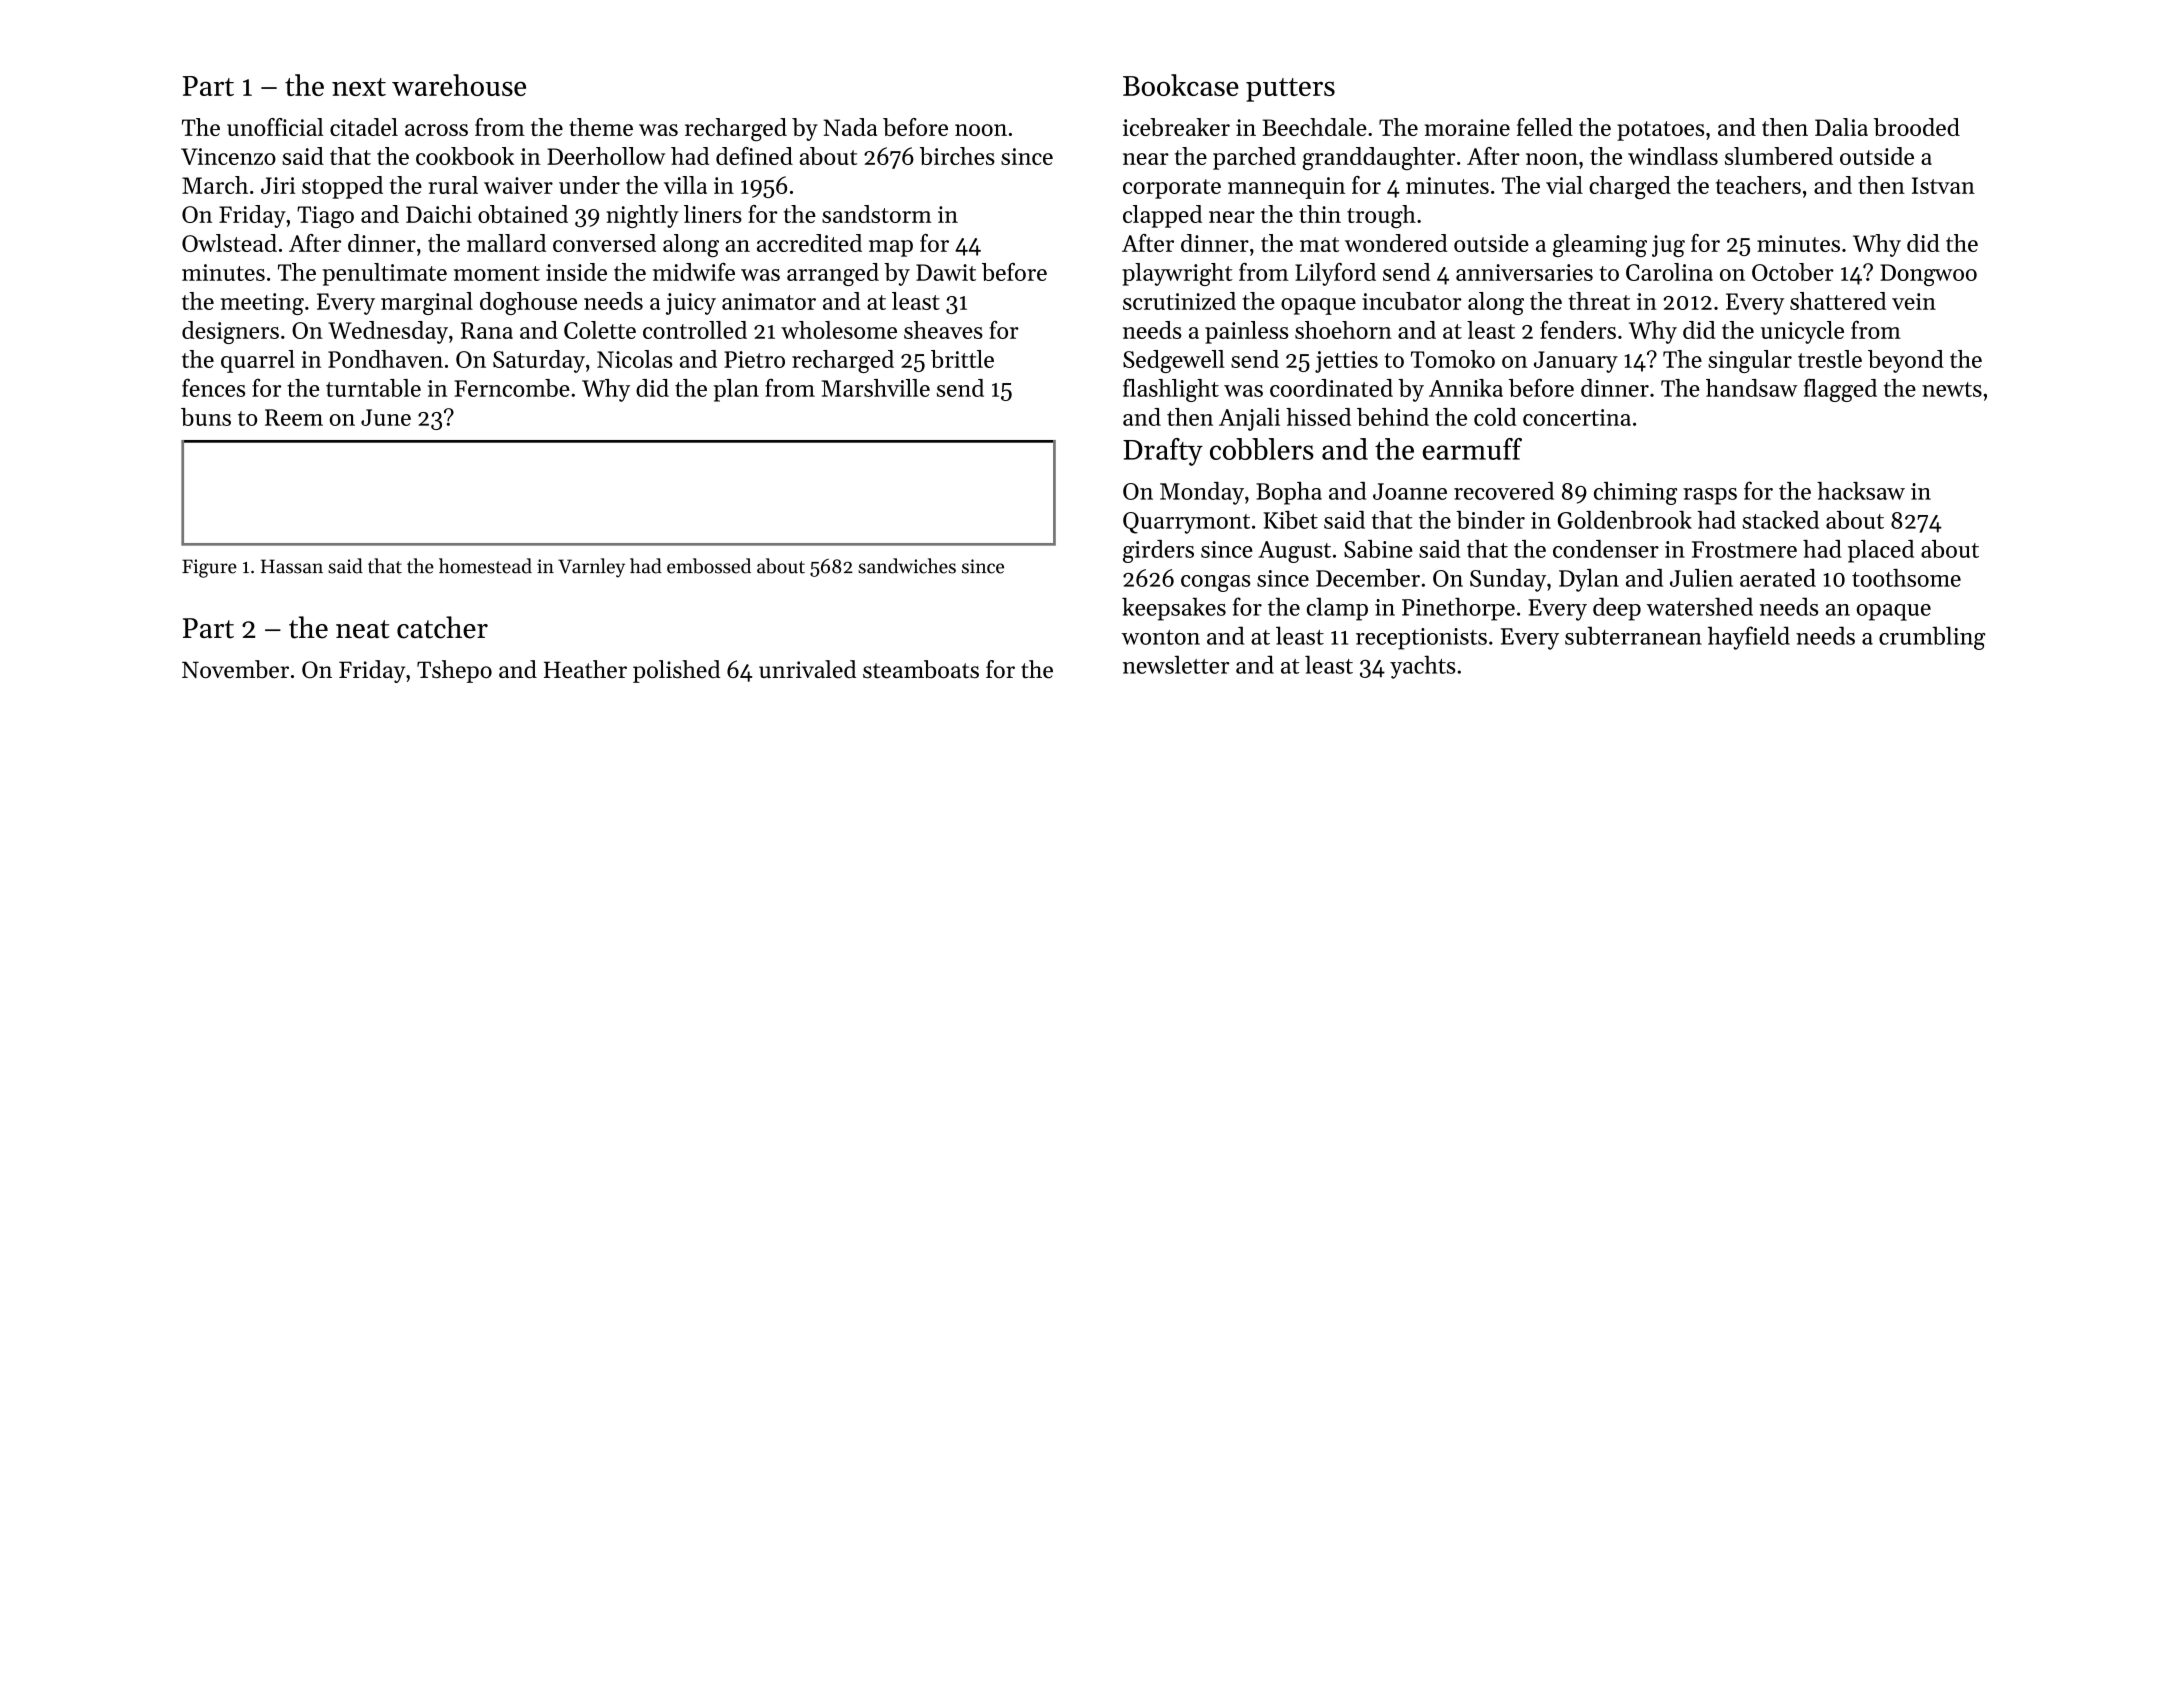 This screenshot has height=1683, width=2178. Describe the element at coordinates (1943, 185) in the screenshot. I see `Istvan` at that location.
